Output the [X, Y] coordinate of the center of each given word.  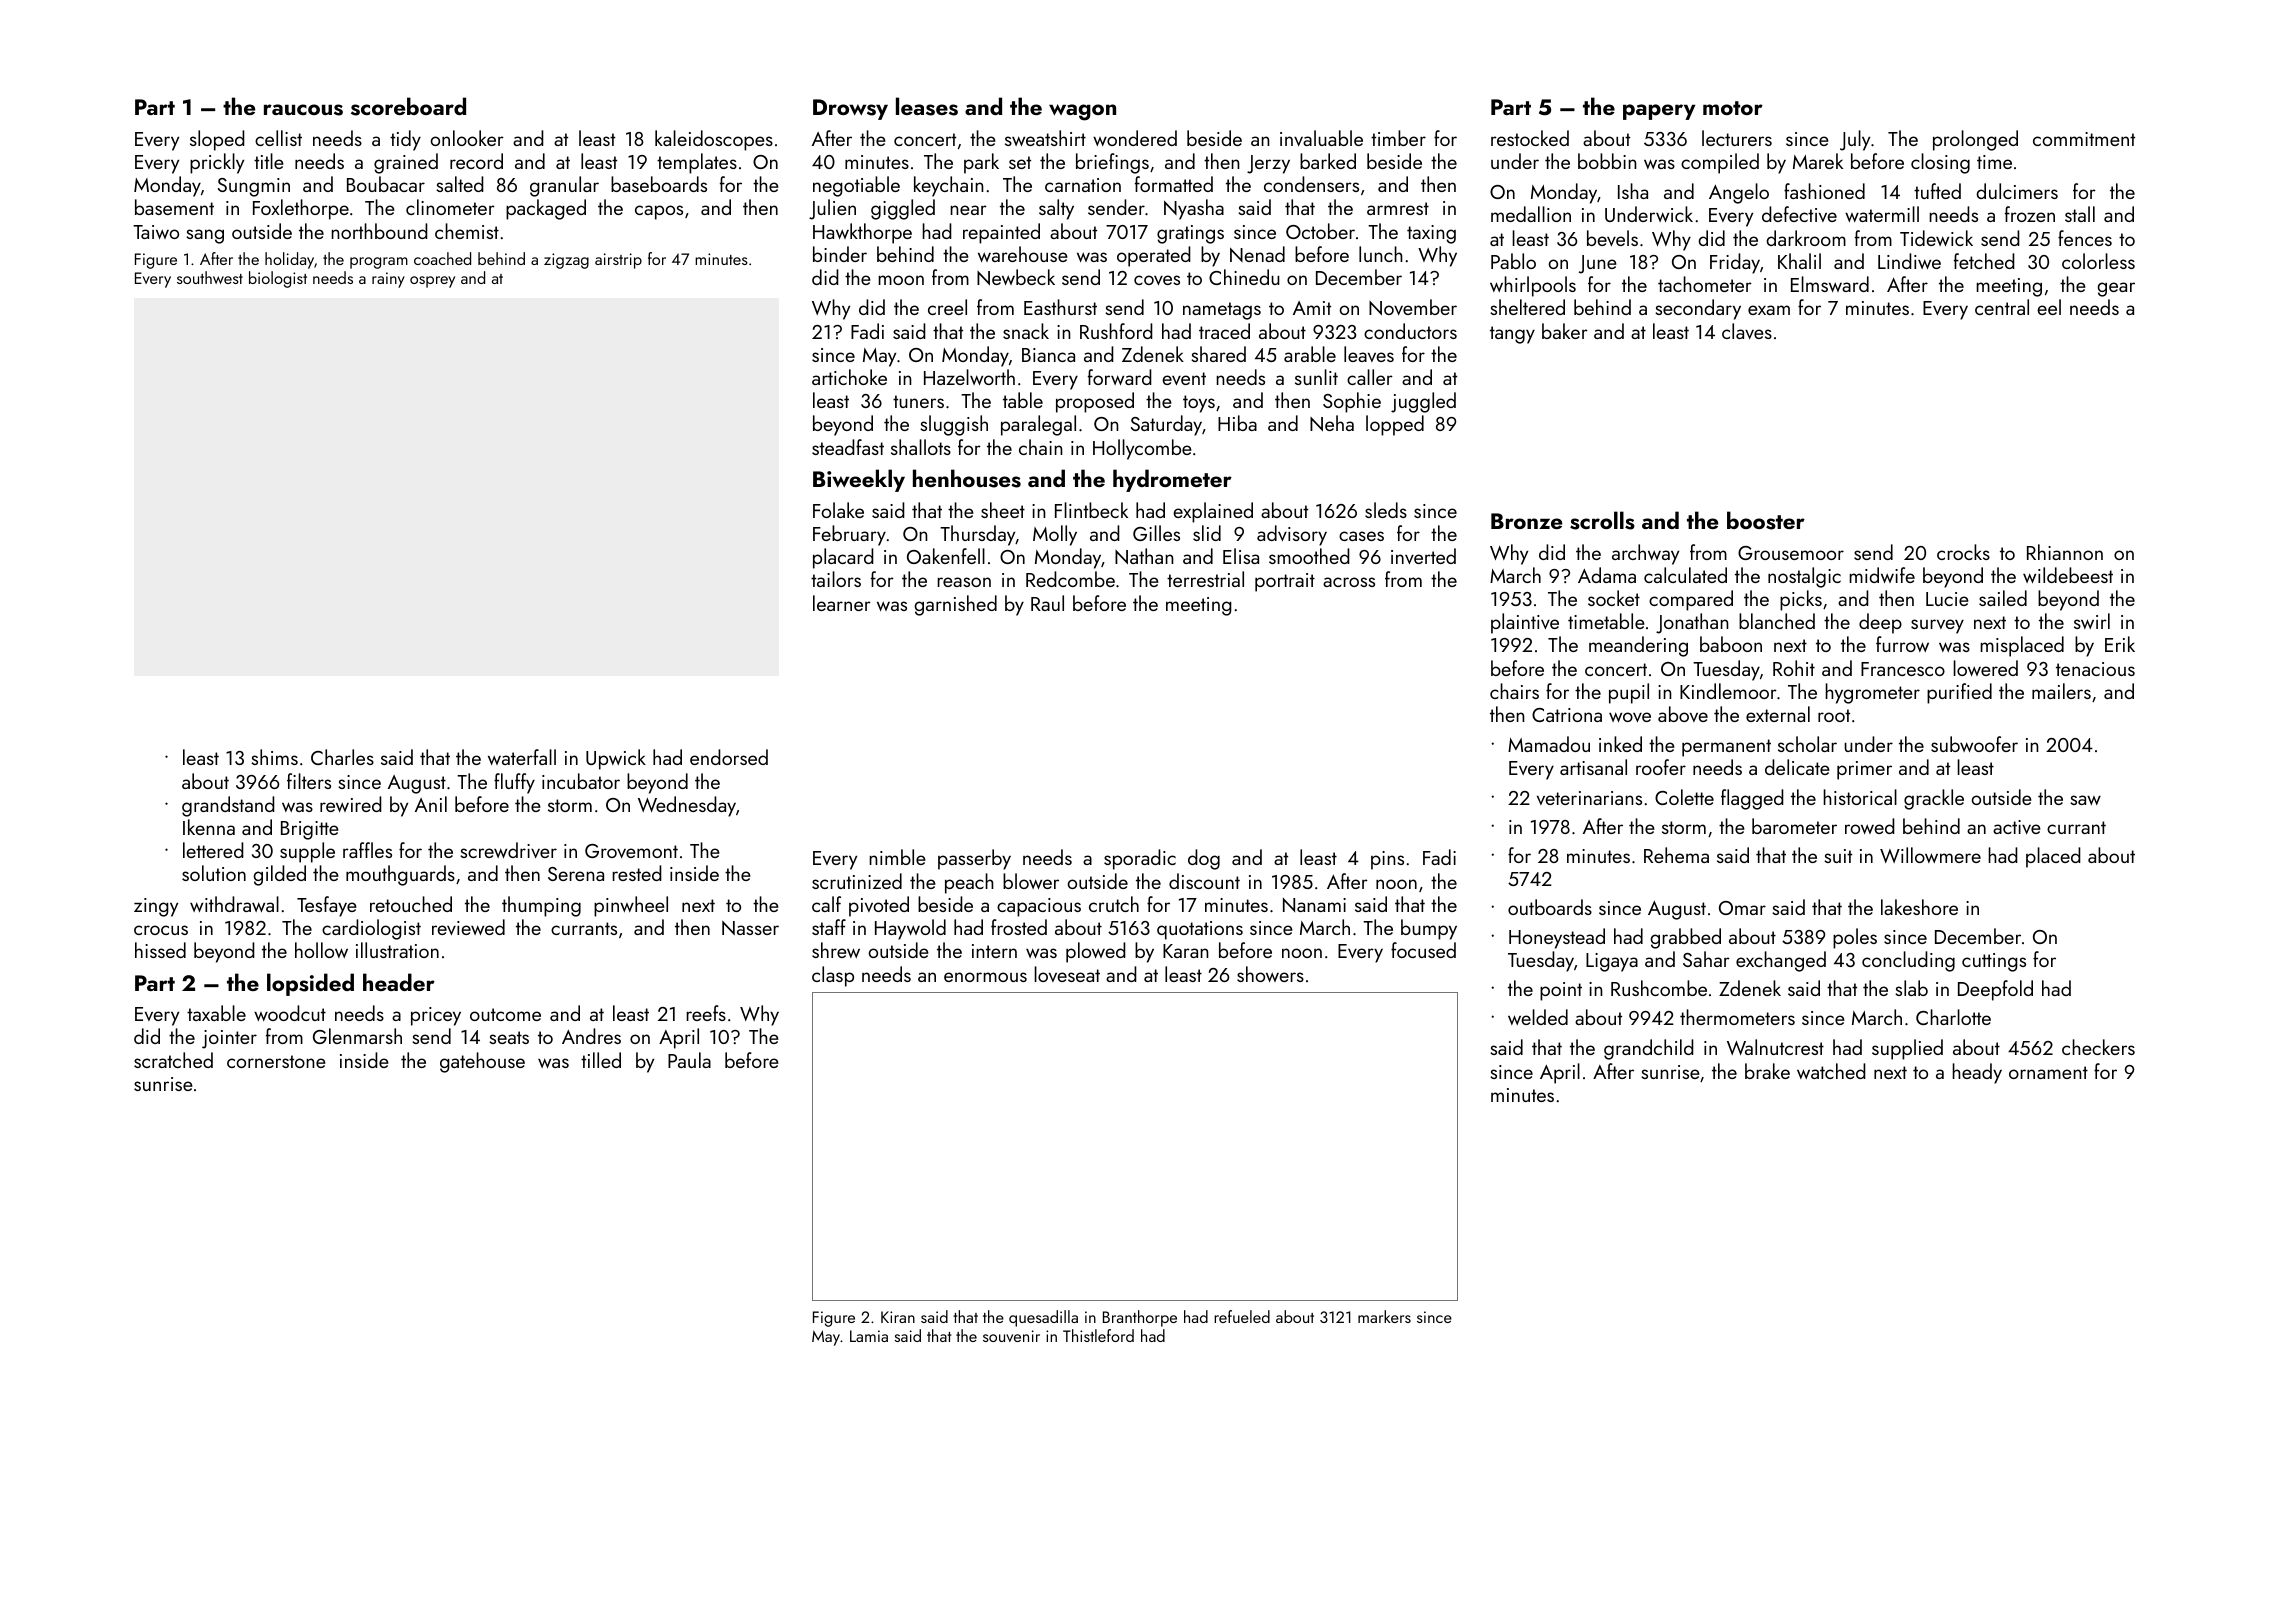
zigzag [566, 261]
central [2002, 307]
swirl [2092, 621]
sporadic [1140, 859]
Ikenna [209, 827]
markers [1384, 1316]
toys [1199, 404]
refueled [1242, 1316]
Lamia [869, 1336]
